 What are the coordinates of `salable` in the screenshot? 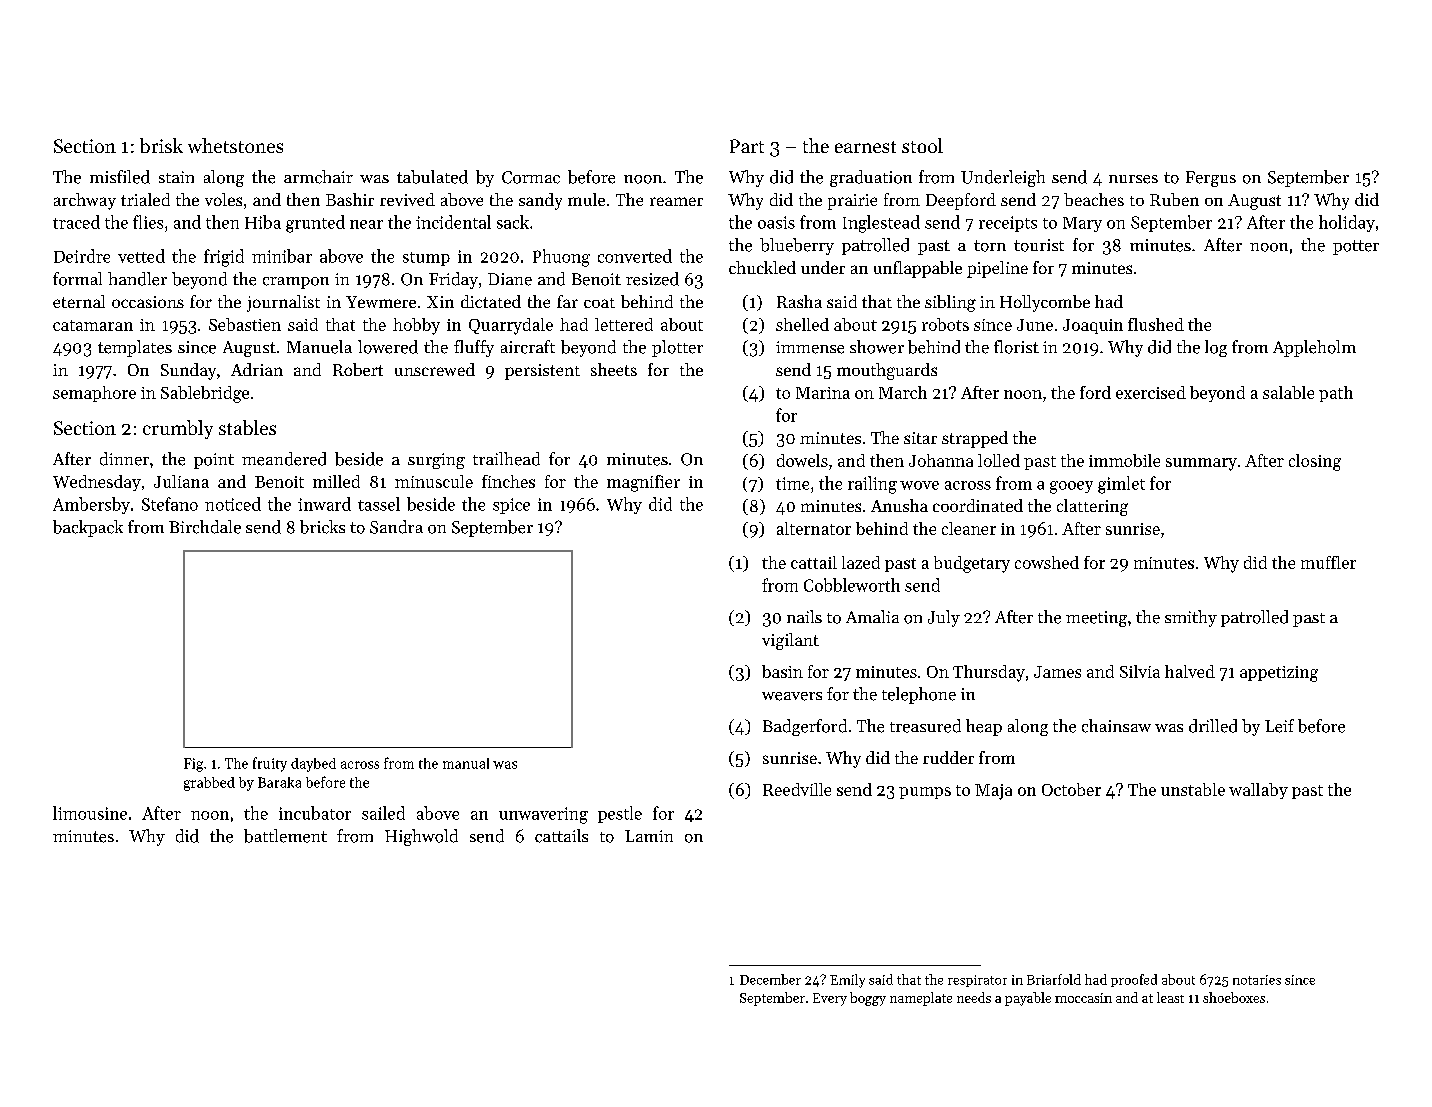 It's located at (1288, 392).
